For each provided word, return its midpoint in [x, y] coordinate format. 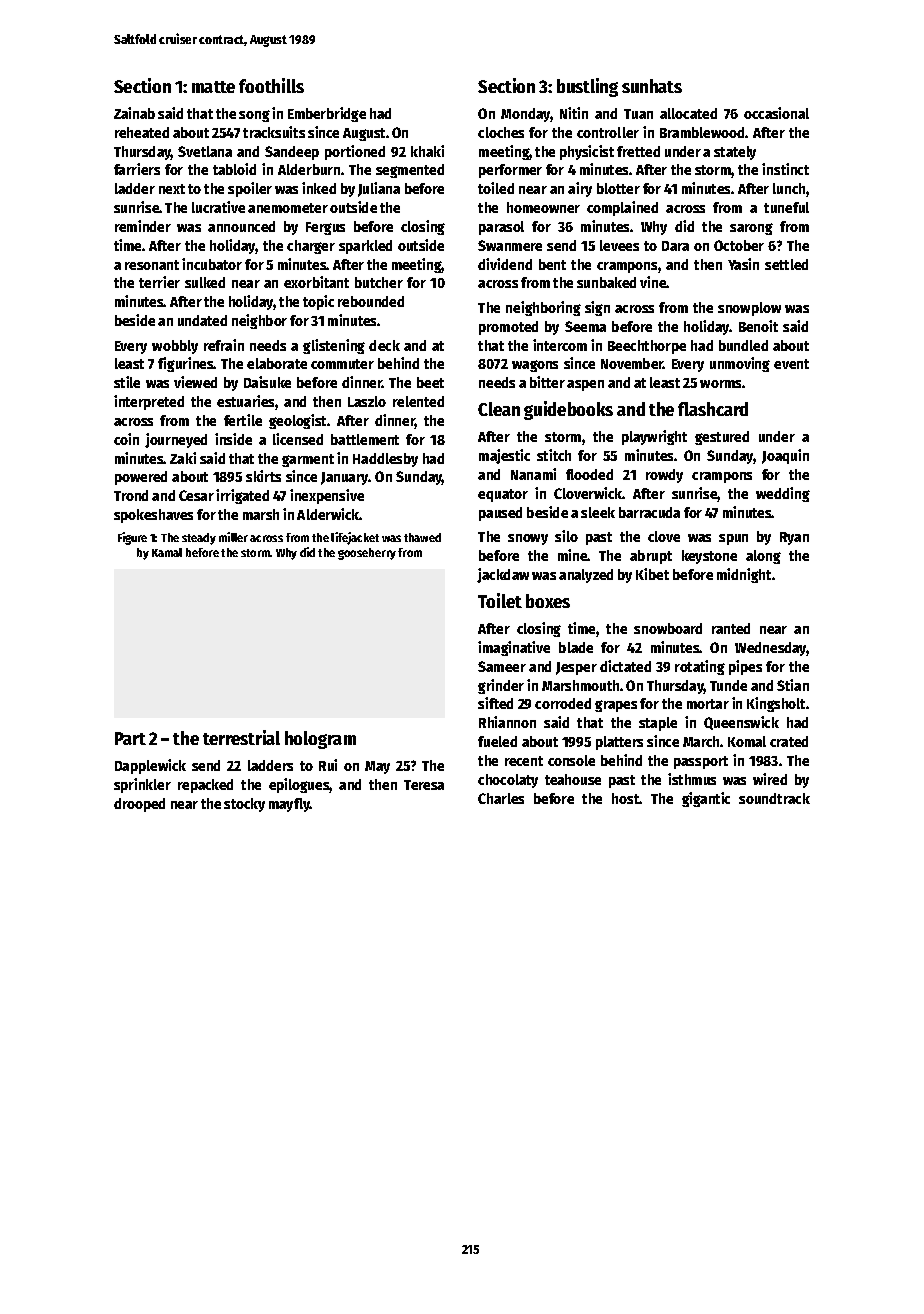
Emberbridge [327, 114]
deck [384, 345]
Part [130, 738]
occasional [776, 113]
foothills [271, 85]
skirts [263, 476]
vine [653, 282]
